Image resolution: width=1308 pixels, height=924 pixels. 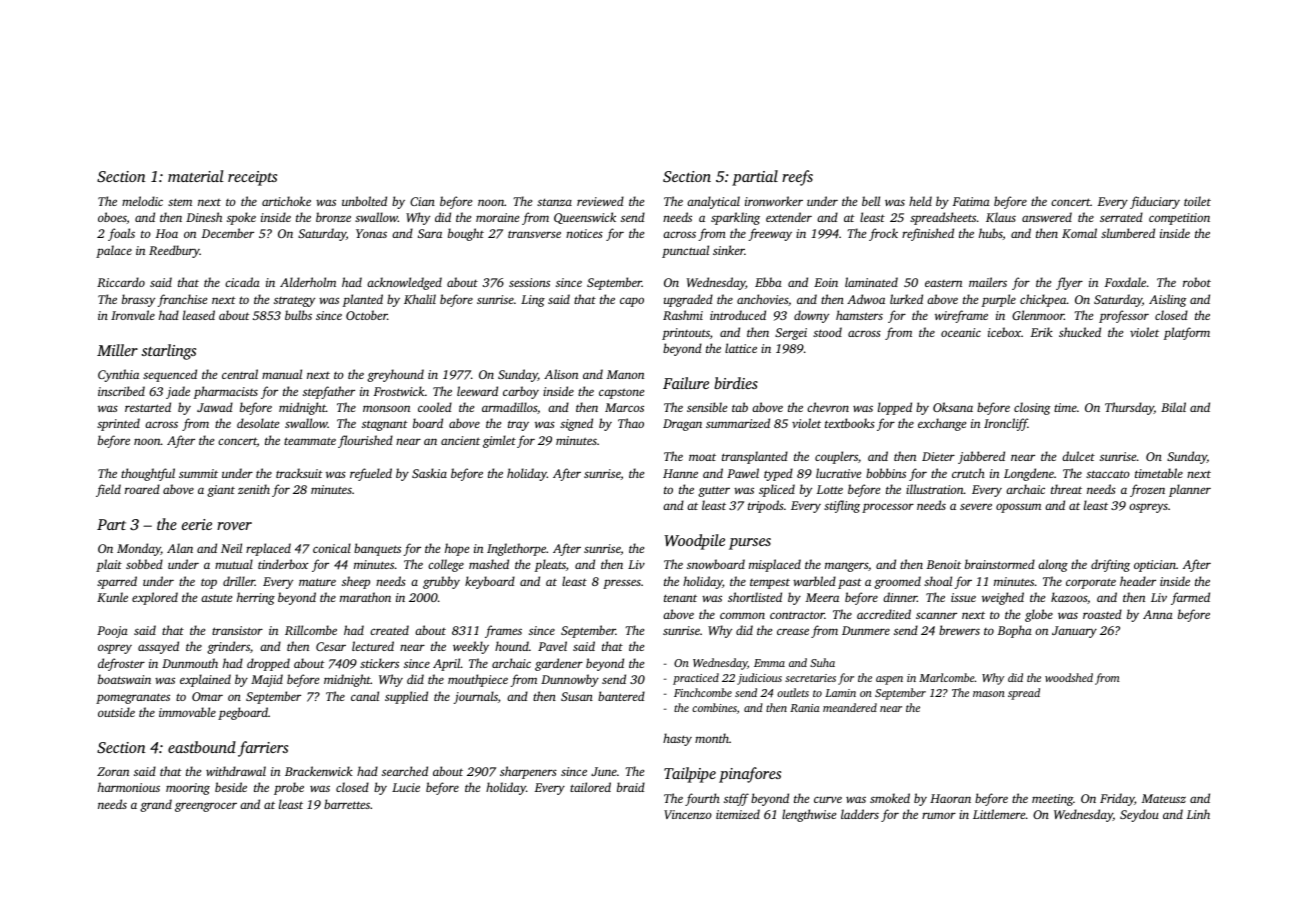 What do you see at coordinates (797, 178) in the screenshot?
I see `reefs` at bounding box center [797, 178].
